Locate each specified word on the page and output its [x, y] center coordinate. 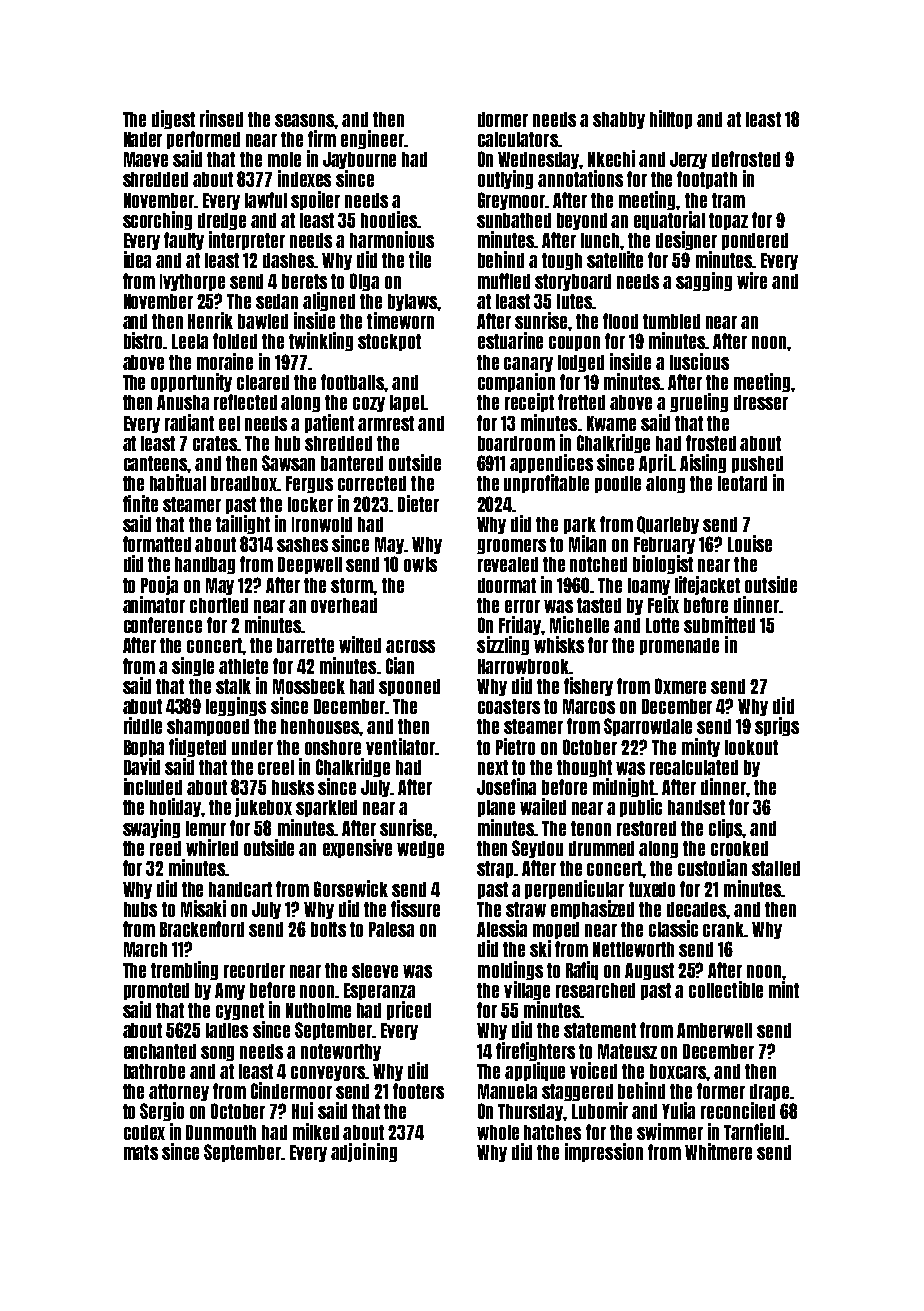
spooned [409, 687]
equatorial [669, 220]
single [193, 666]
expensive [357, 848]
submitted [719, 624]
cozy [369, 404]
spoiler [315, 200]
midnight [624, 787]
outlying [505, 179]
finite [140, 503]
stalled [776, 868]
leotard [742, 483]
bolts [328, 929]
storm [352, 585]
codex [144, 1132]
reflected [245, 402]
